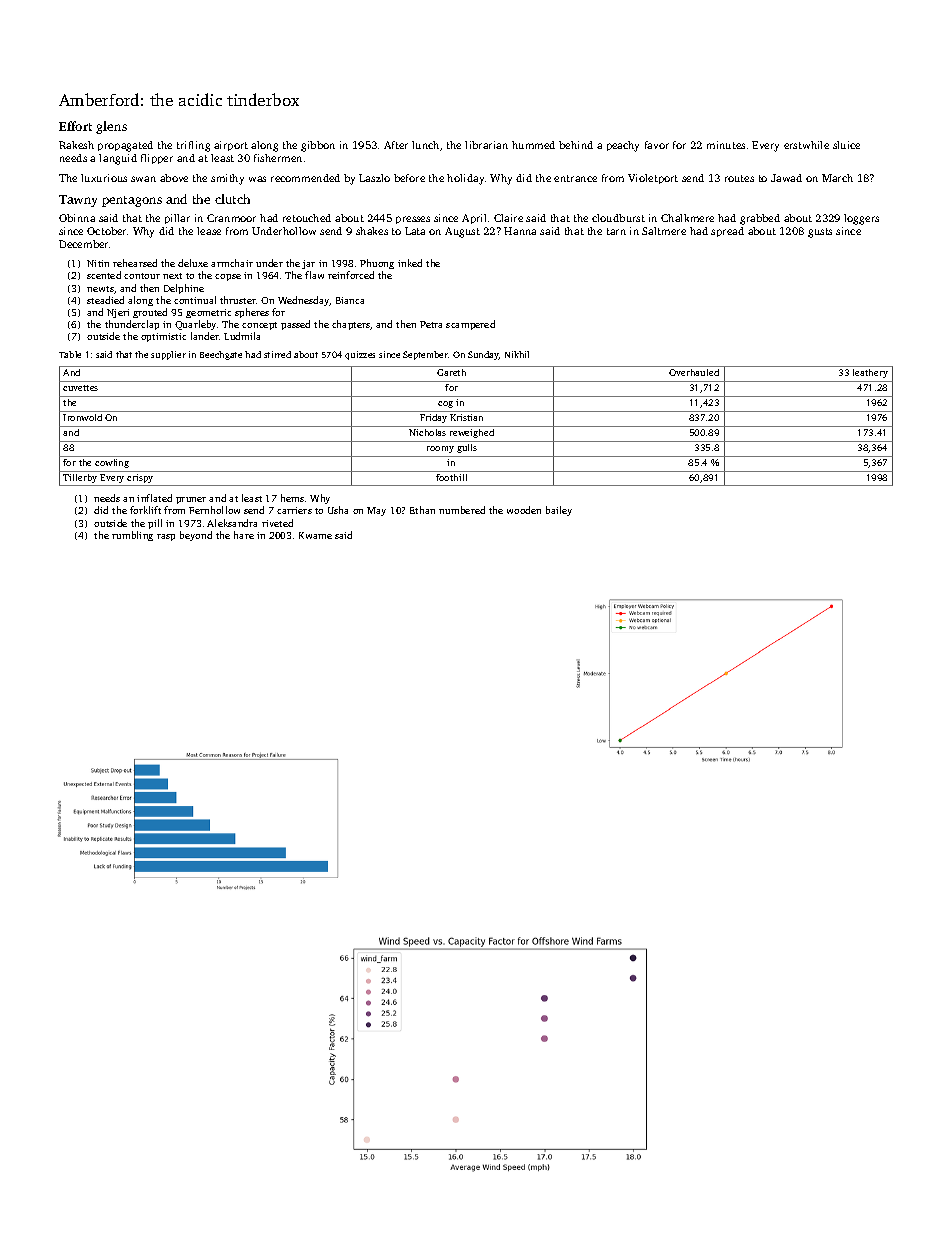 The height and width of the document is (1233, 952). What do you see at coordinates (111, 127) in the document?
I see `glens` at bounding box center [111, 127].
